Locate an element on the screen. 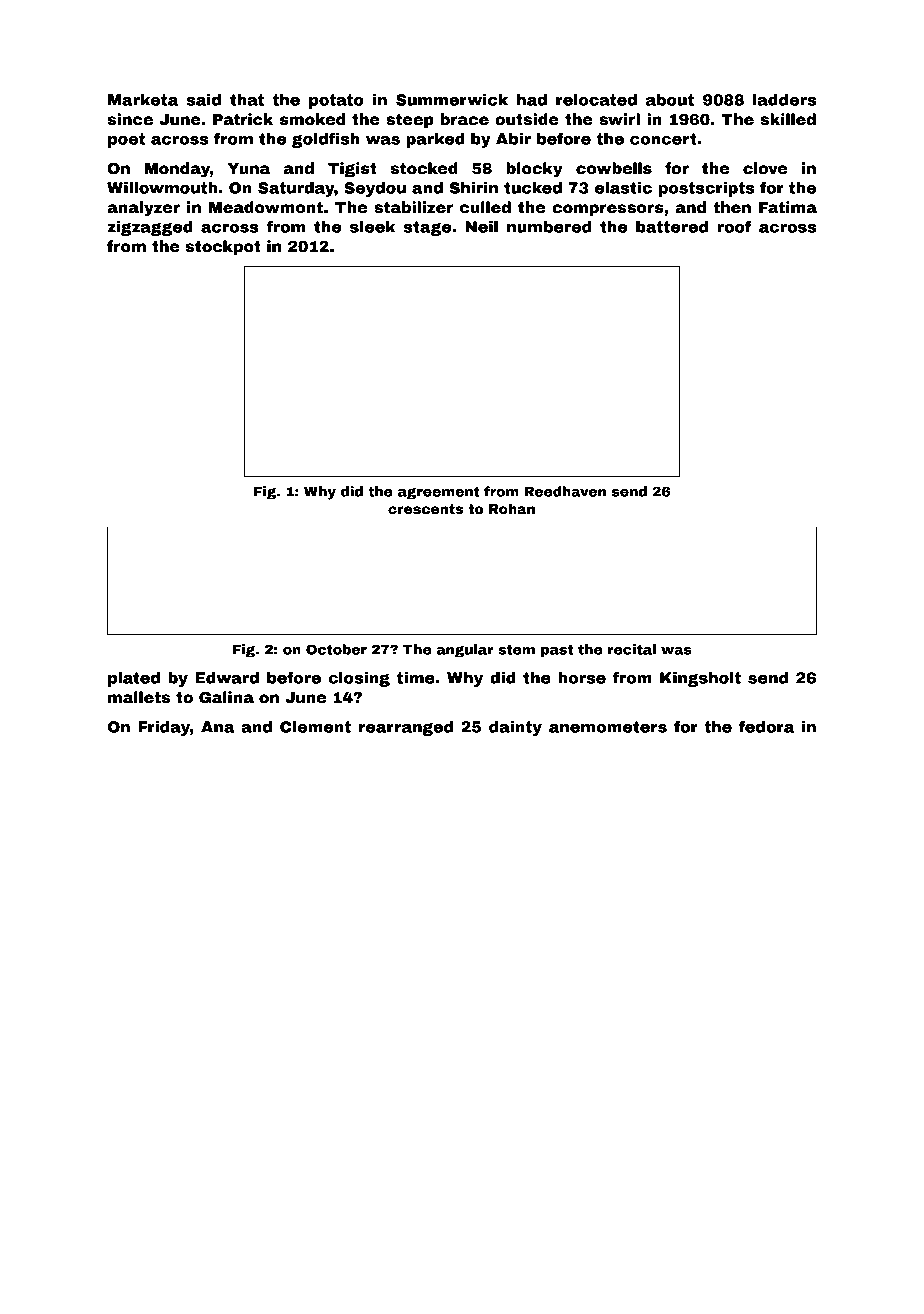 This screenshot has width=924, height=1314. recital is located at coordinates (632, 649).
